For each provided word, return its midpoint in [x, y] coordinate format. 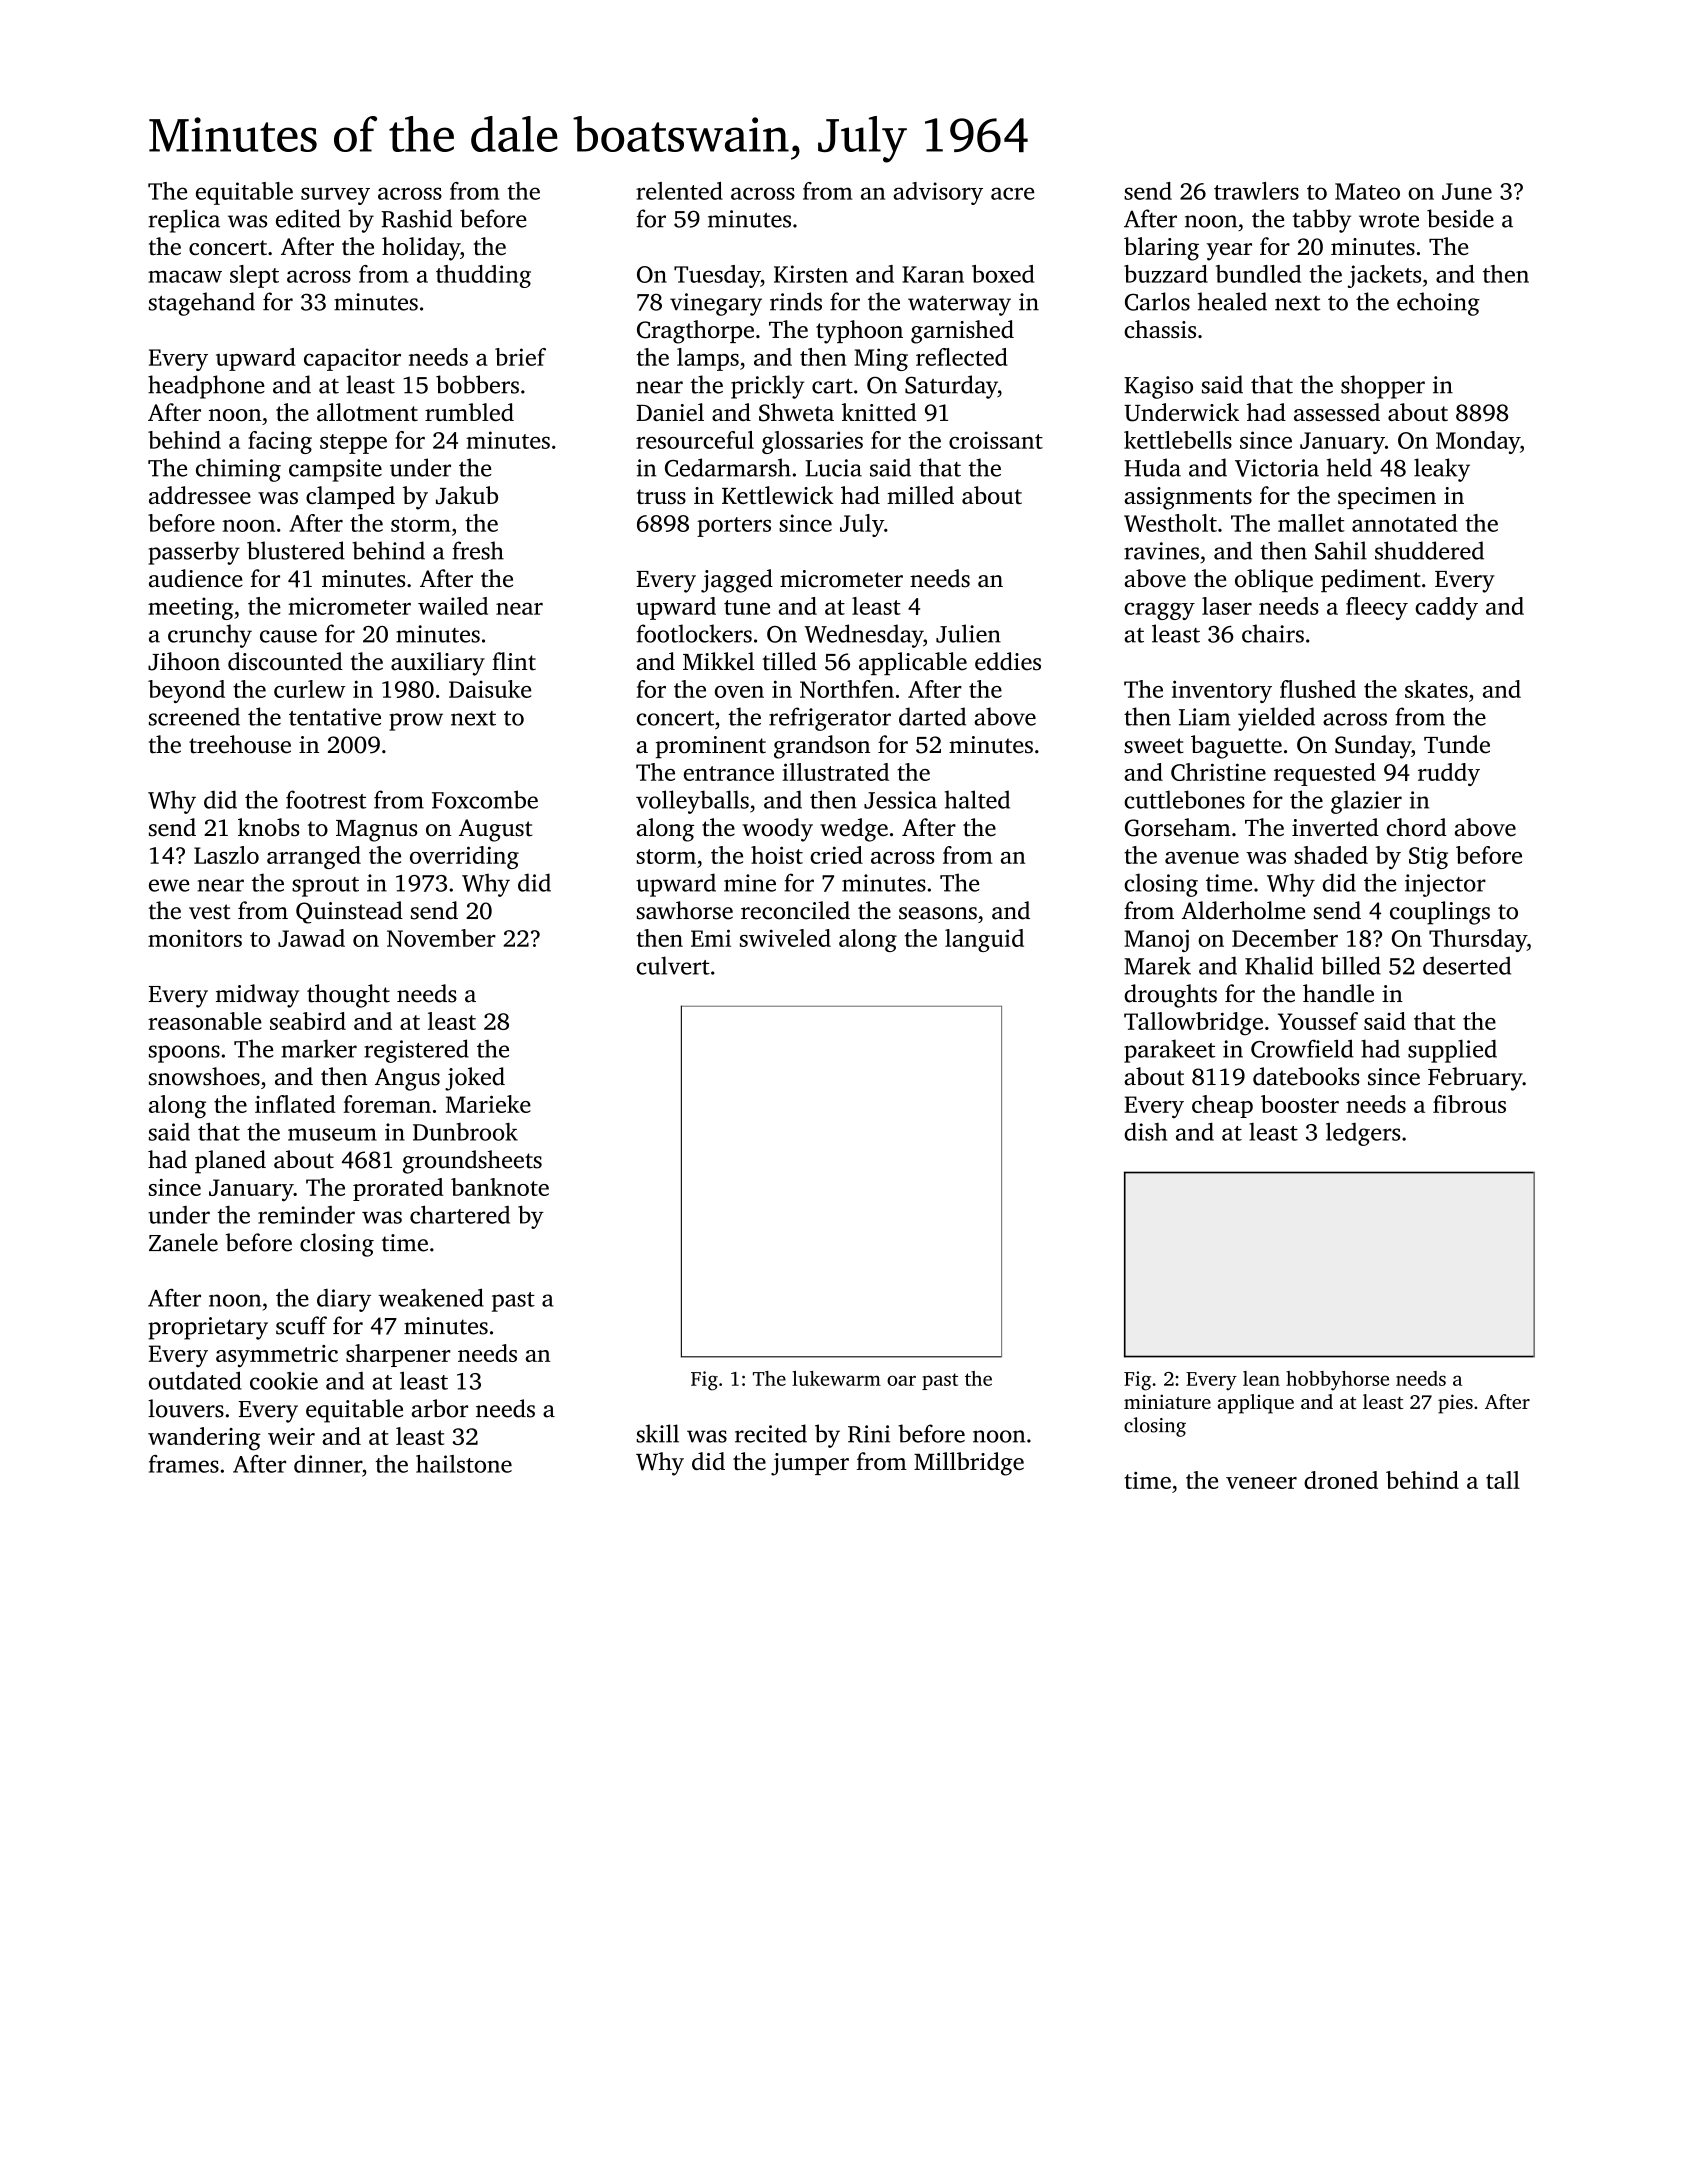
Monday [1478, 442]
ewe [169, 885]
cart [832, 386]
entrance [729, 773]
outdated [195, 1380]
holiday [421, 249]
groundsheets [472, 1162]
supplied [1452, 1051]
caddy [1446, 608]
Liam [1204, 717]
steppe [353, 444]
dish [1145, 1131]
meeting [190, 608]
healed [1232, 301]
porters [734, 527]
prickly [767, 387]
